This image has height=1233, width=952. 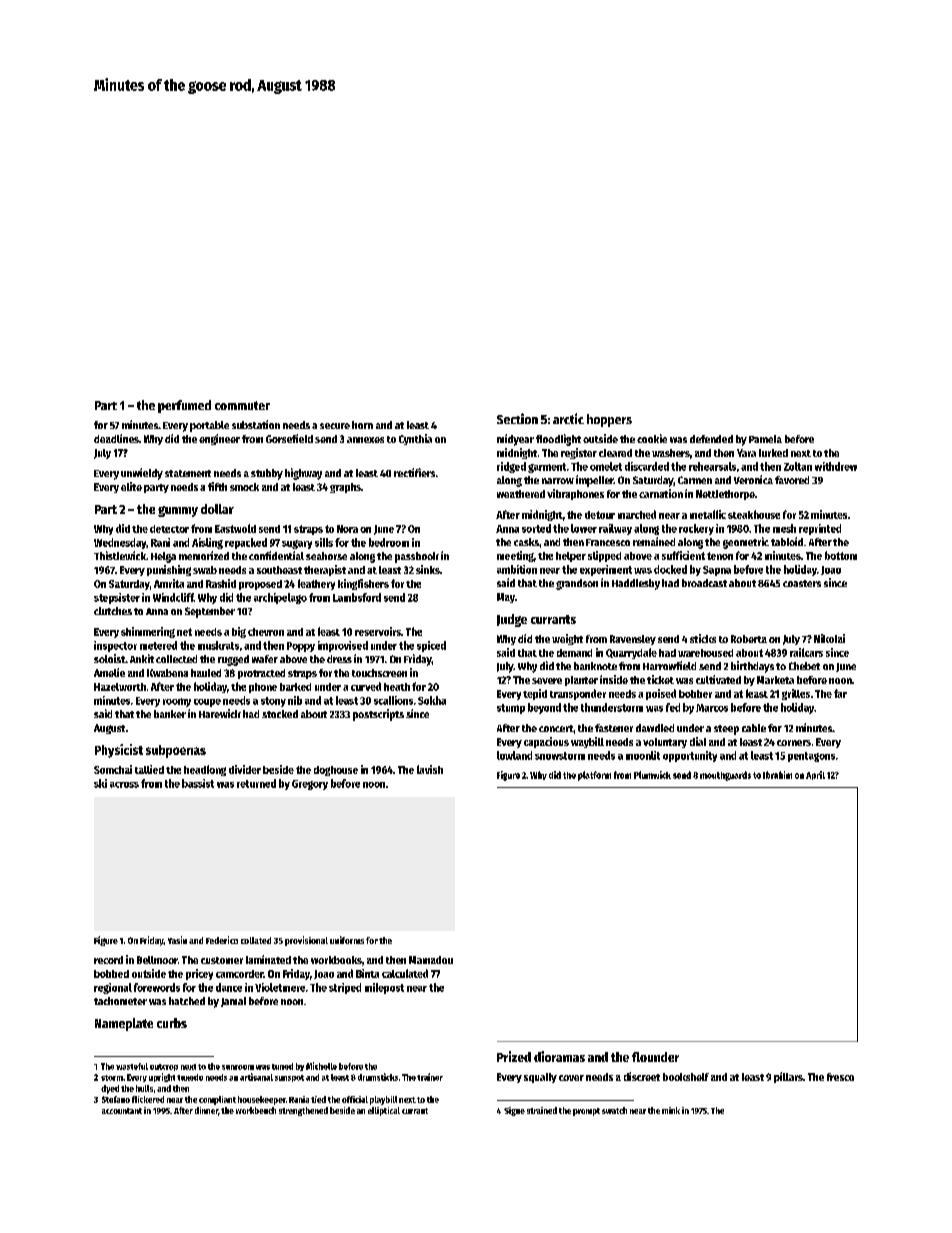 What do you see at coordinates (567, 639) in the image?
I see `weight` at bounding box center [567, 639].
